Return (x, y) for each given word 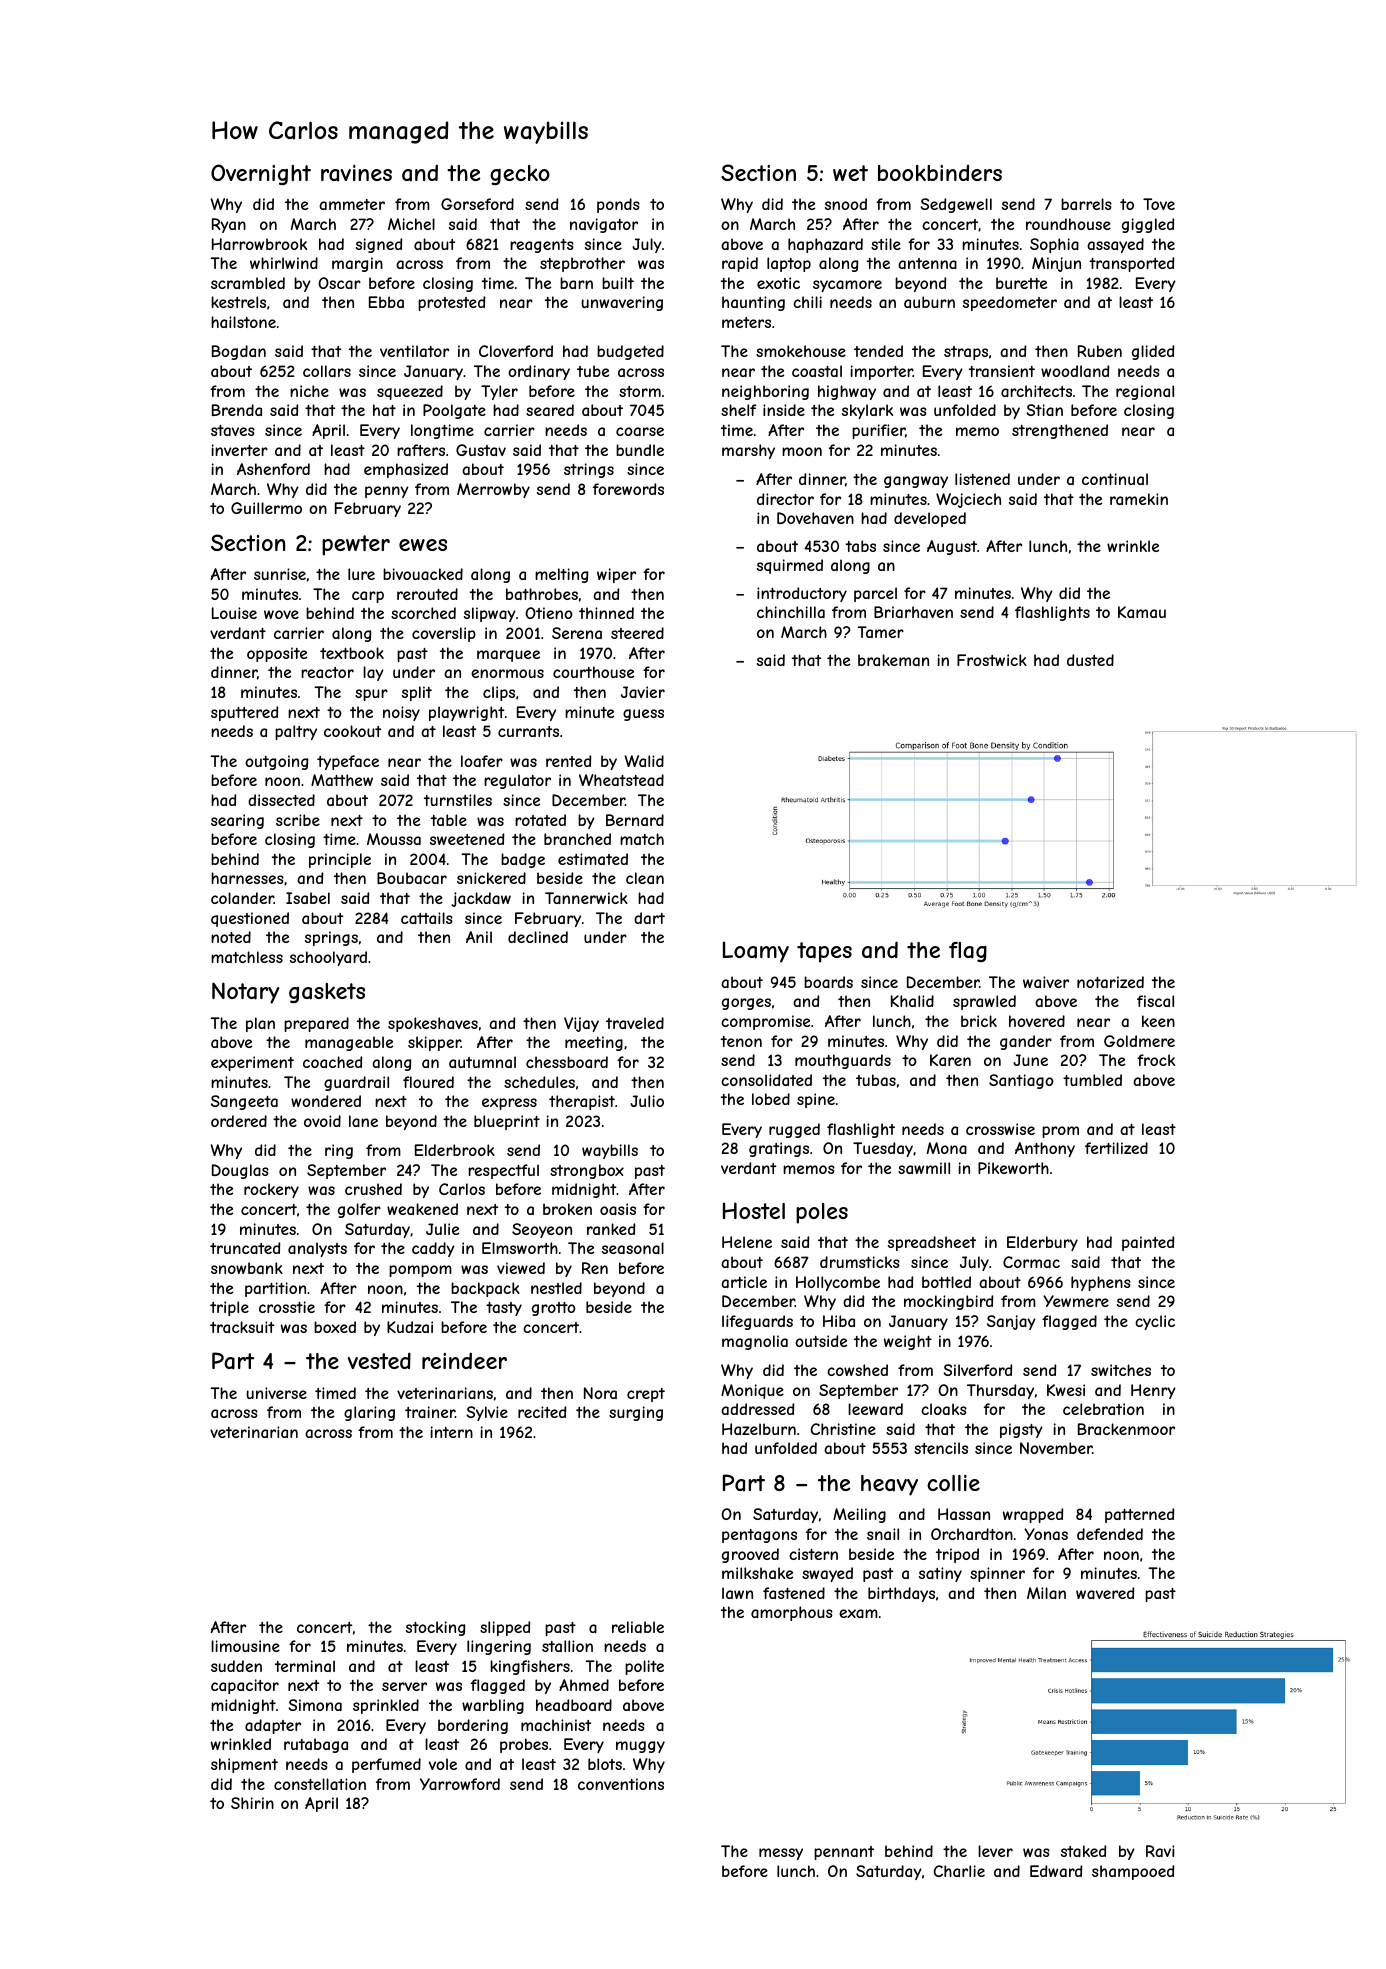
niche (309, 391)
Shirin (252, 1803)
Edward (1056, 1871)
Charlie (959, 1871)
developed (930, 519)
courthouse (593, 672)
